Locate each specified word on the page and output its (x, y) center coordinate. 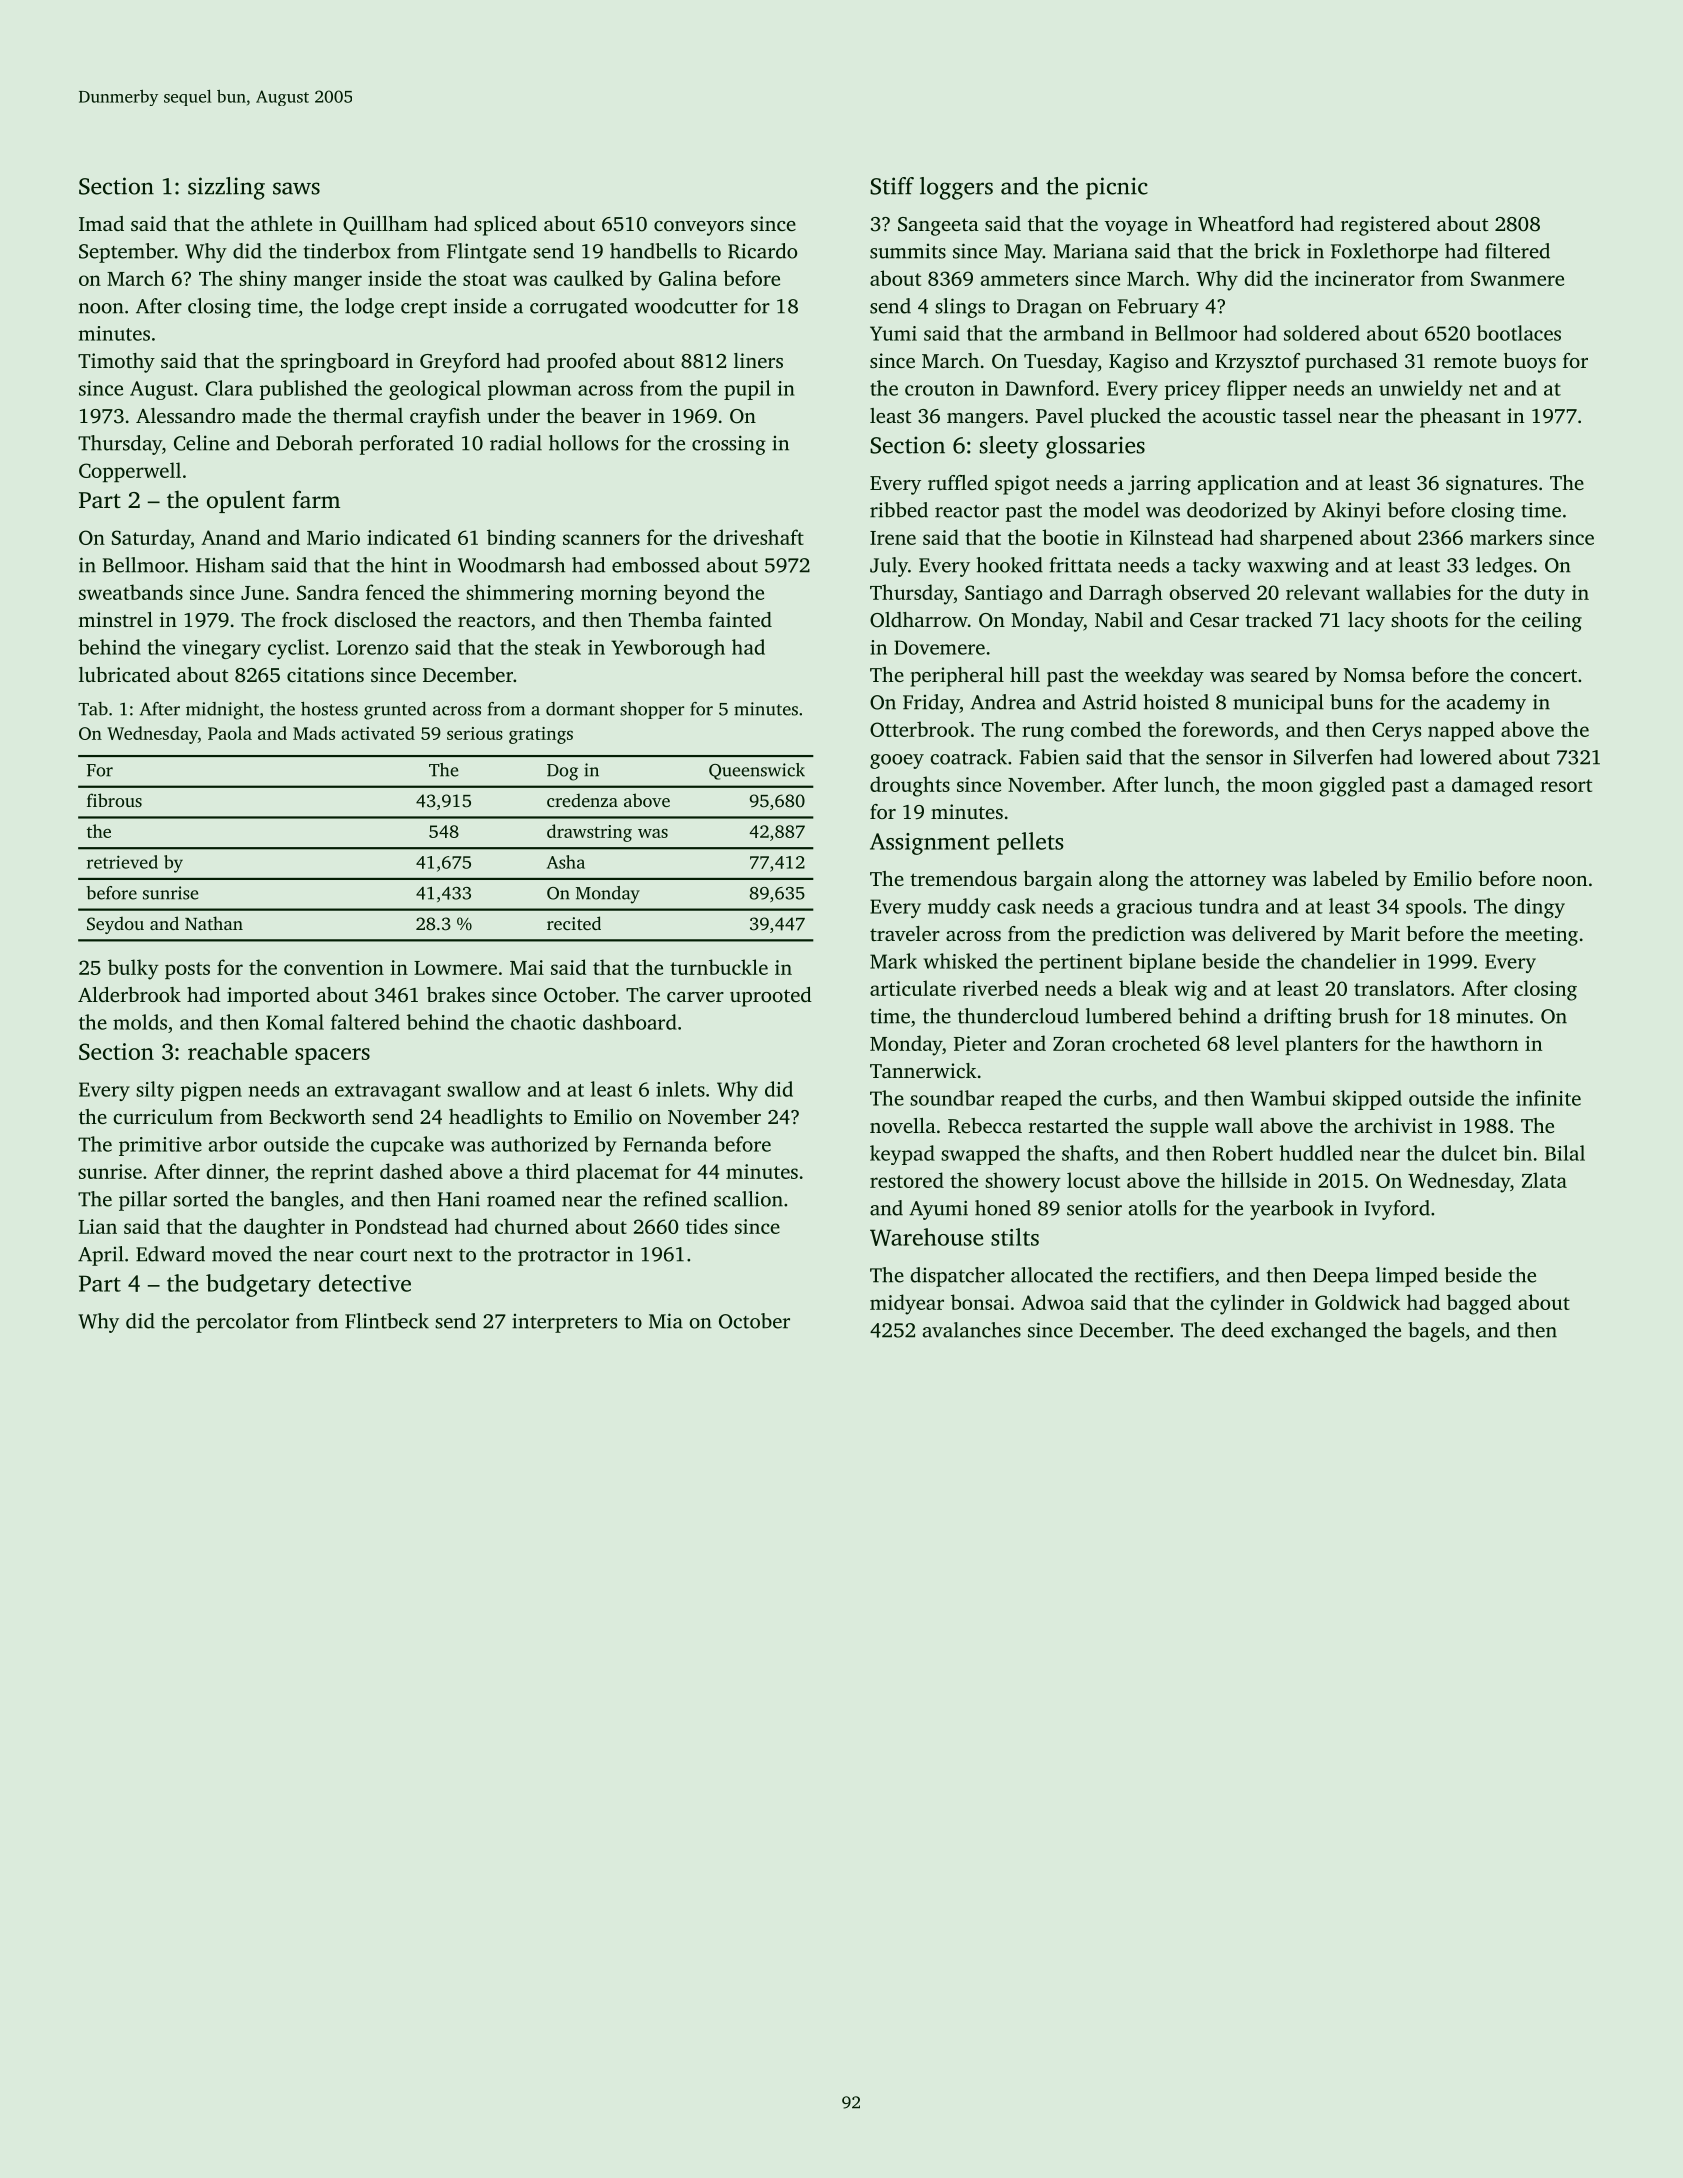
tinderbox (347, 251)
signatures (1491, 485)
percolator (242, 1323)
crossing (729, 445)
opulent (246, 501)
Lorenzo (372, 647)
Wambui (1288, 1098)
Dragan (1049, 308)
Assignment (930, 844)
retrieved (122, 862)
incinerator (1365, 278)
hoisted (1176, 702)
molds (140, 1022)
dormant (580, 709)
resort (1566, 785)
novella (903, 1125)
